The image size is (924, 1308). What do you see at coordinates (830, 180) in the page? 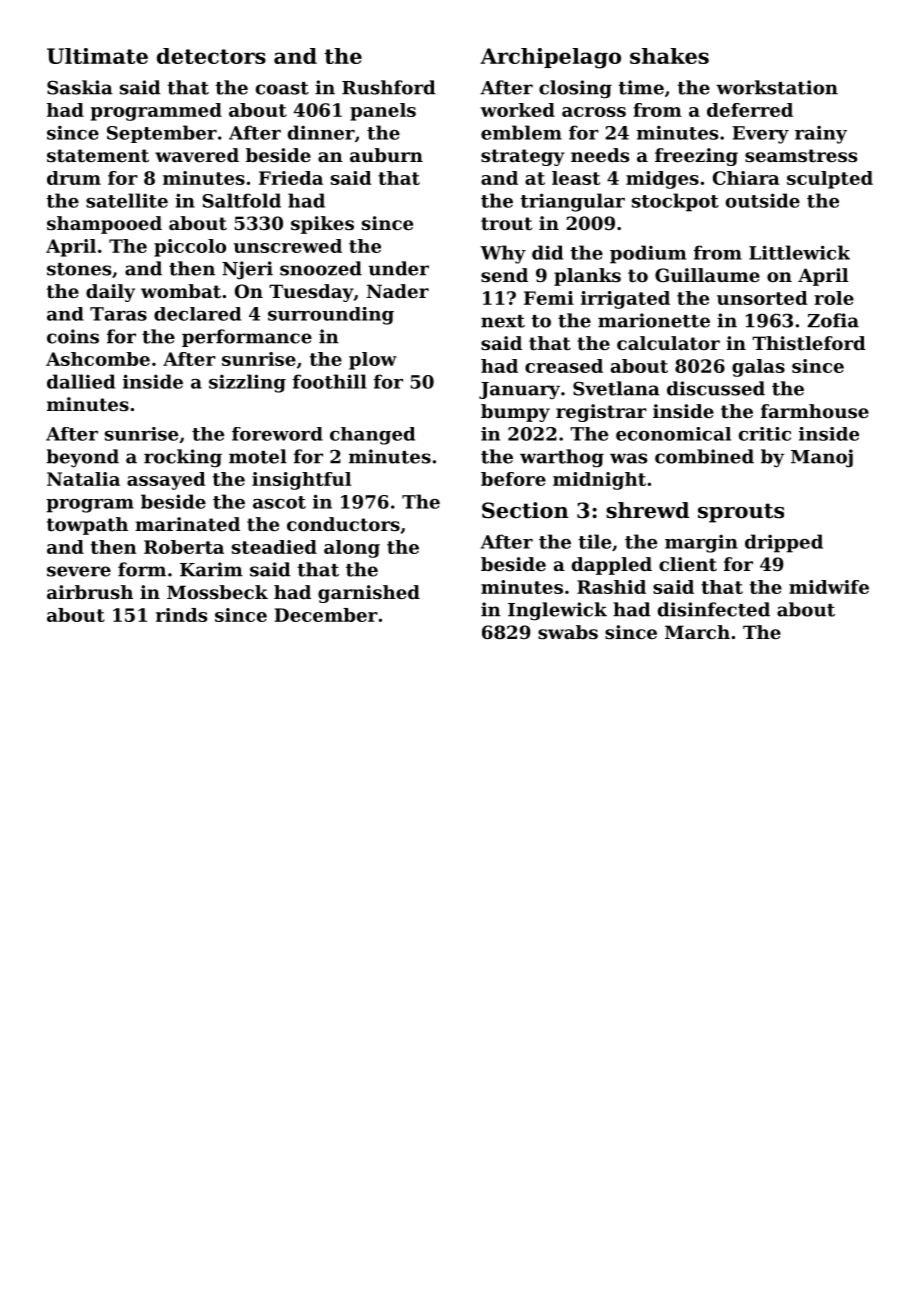
I see `sculpted` at bounding box center [830, 180].
